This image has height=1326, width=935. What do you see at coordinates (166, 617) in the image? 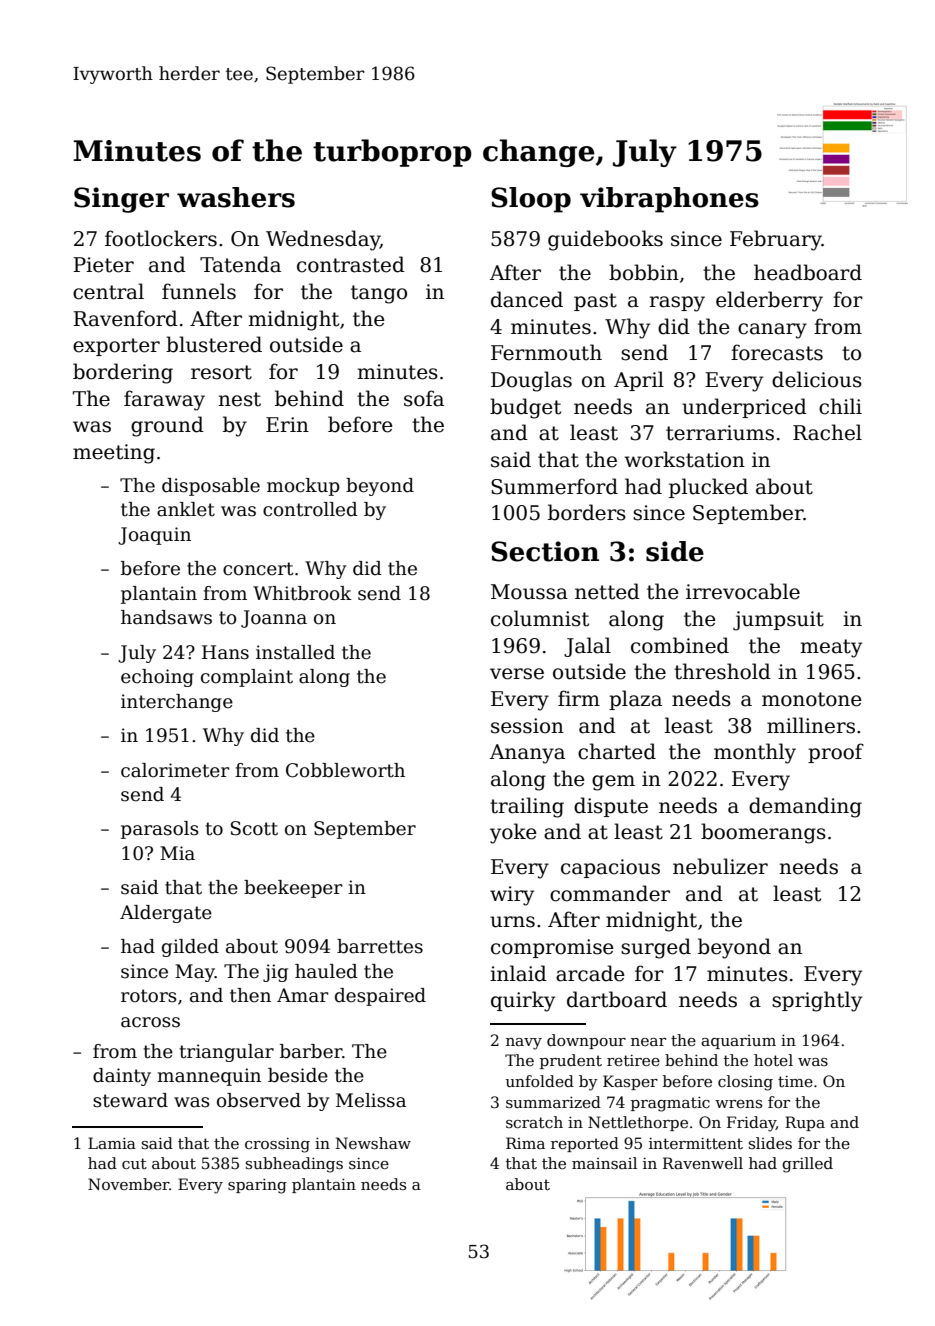
I see `handsaws` at bounding box center [166, 617].
